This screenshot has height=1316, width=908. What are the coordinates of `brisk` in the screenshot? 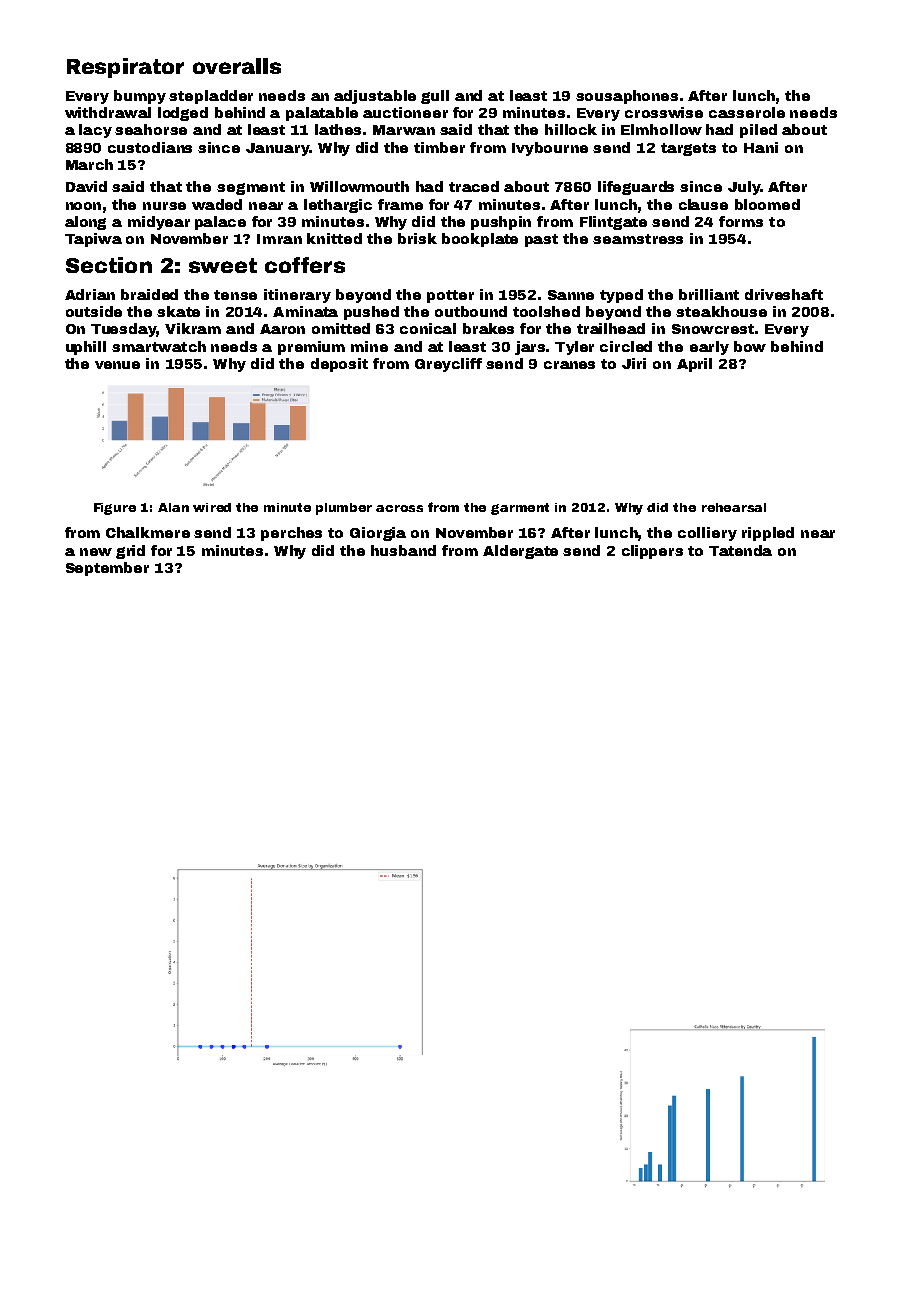 It's located at (417, 238).
